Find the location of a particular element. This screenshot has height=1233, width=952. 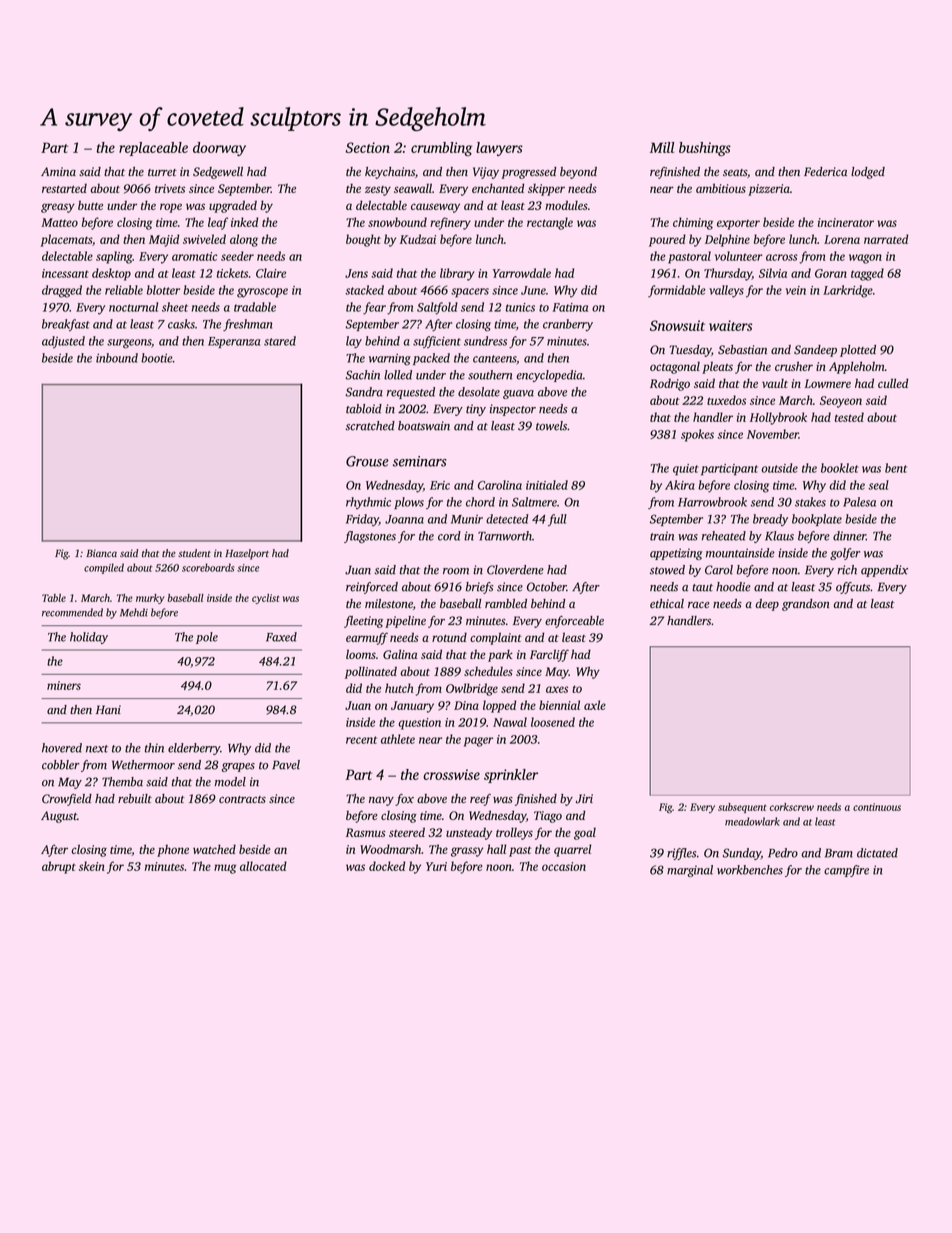

outside is located at coordinates (779, 468).
